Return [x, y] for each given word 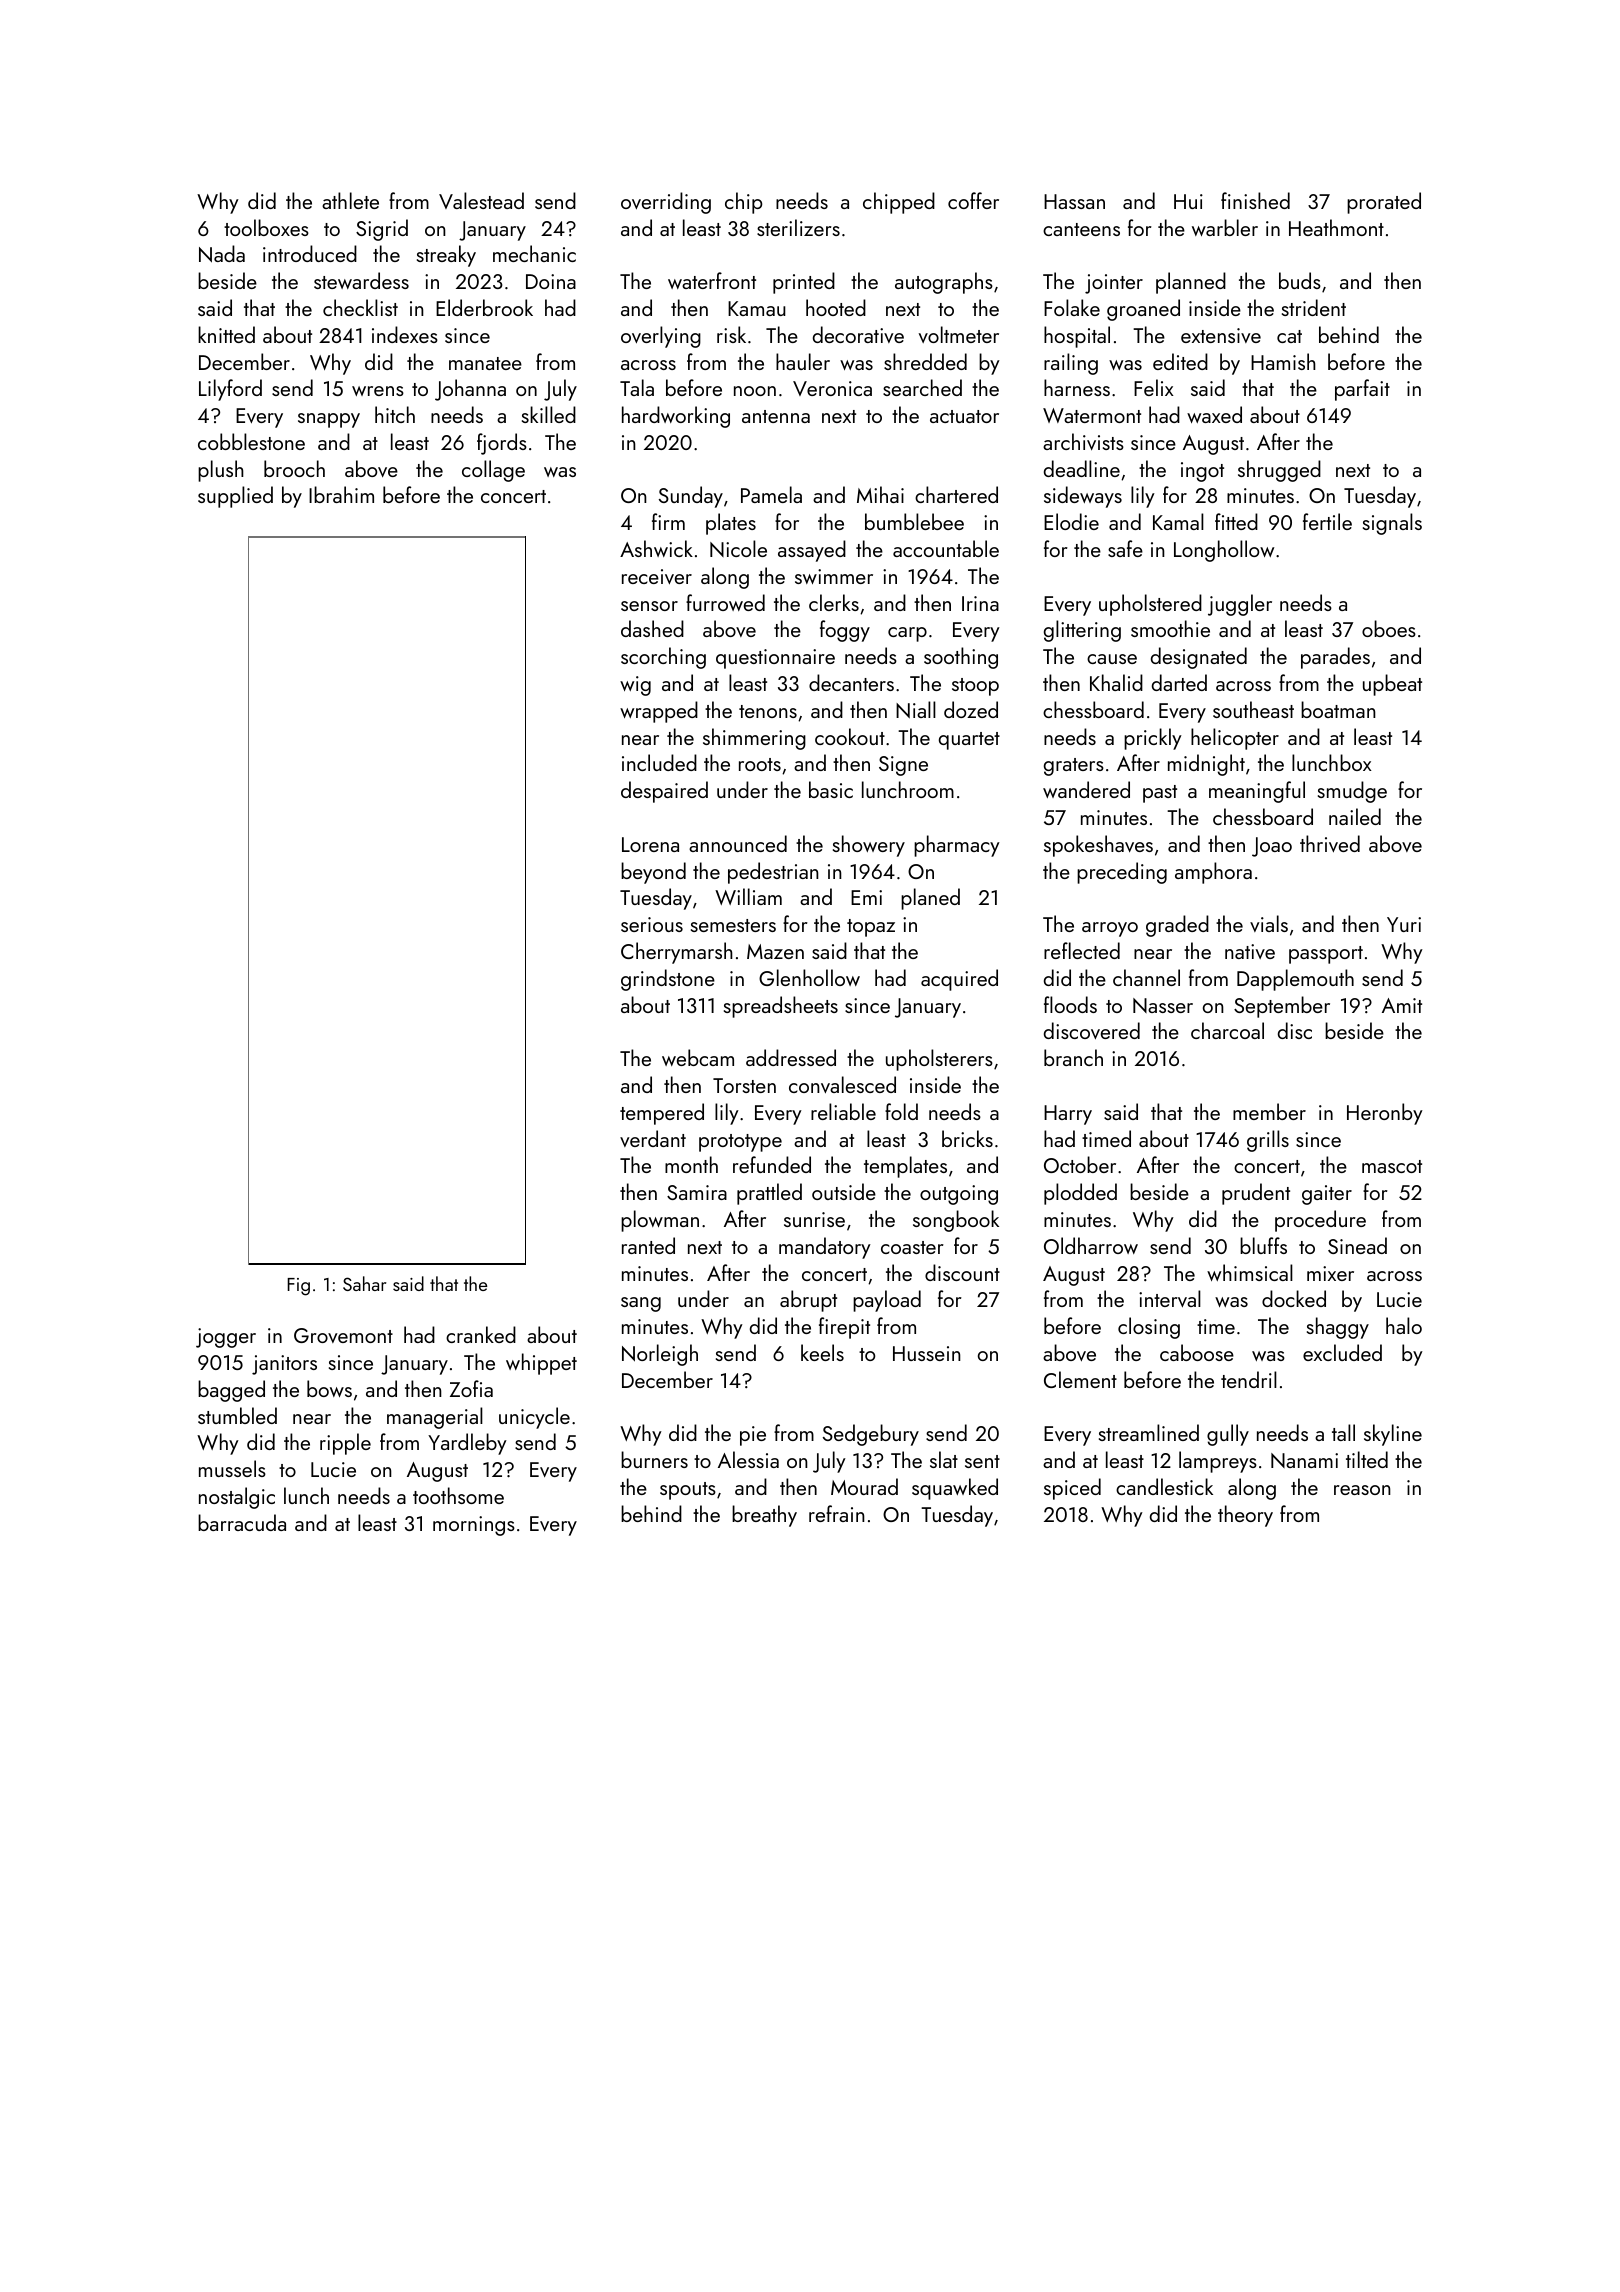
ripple [345, 1444]
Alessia [748, 1459]
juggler [1240, 605]
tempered [662, 1114]
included [659, 762]
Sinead [1357, 1245]
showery [869, 846]
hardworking [676, 417]
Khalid [1116, 682]
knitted [226, 334]
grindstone [668, 980]
